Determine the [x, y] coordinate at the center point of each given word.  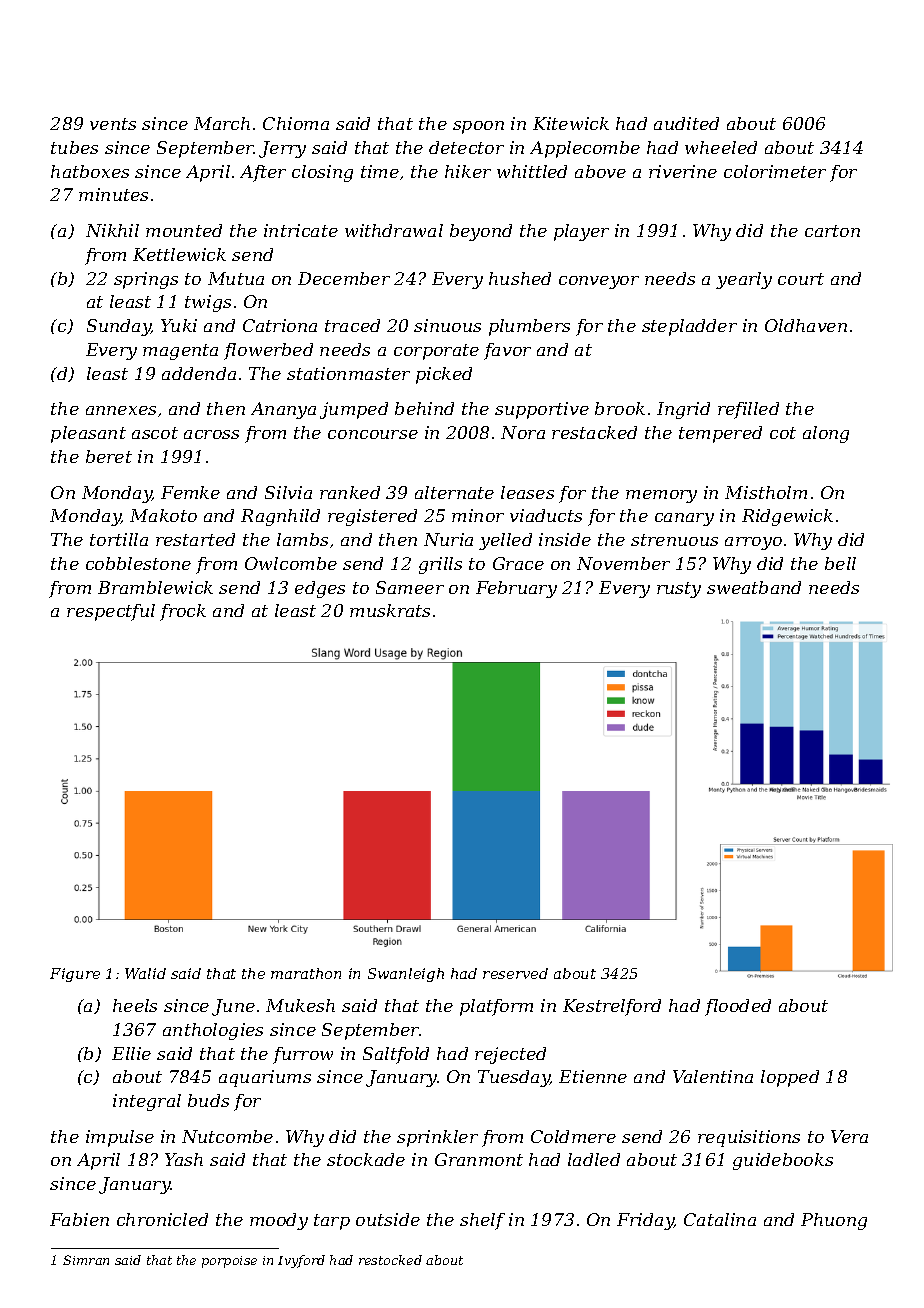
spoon [478, 127]
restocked [390, 1260]
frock [183, 612]
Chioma [296, 123]
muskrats [390, 610]
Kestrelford [612, 1007]
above [600, 171]
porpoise [229, 1262]
